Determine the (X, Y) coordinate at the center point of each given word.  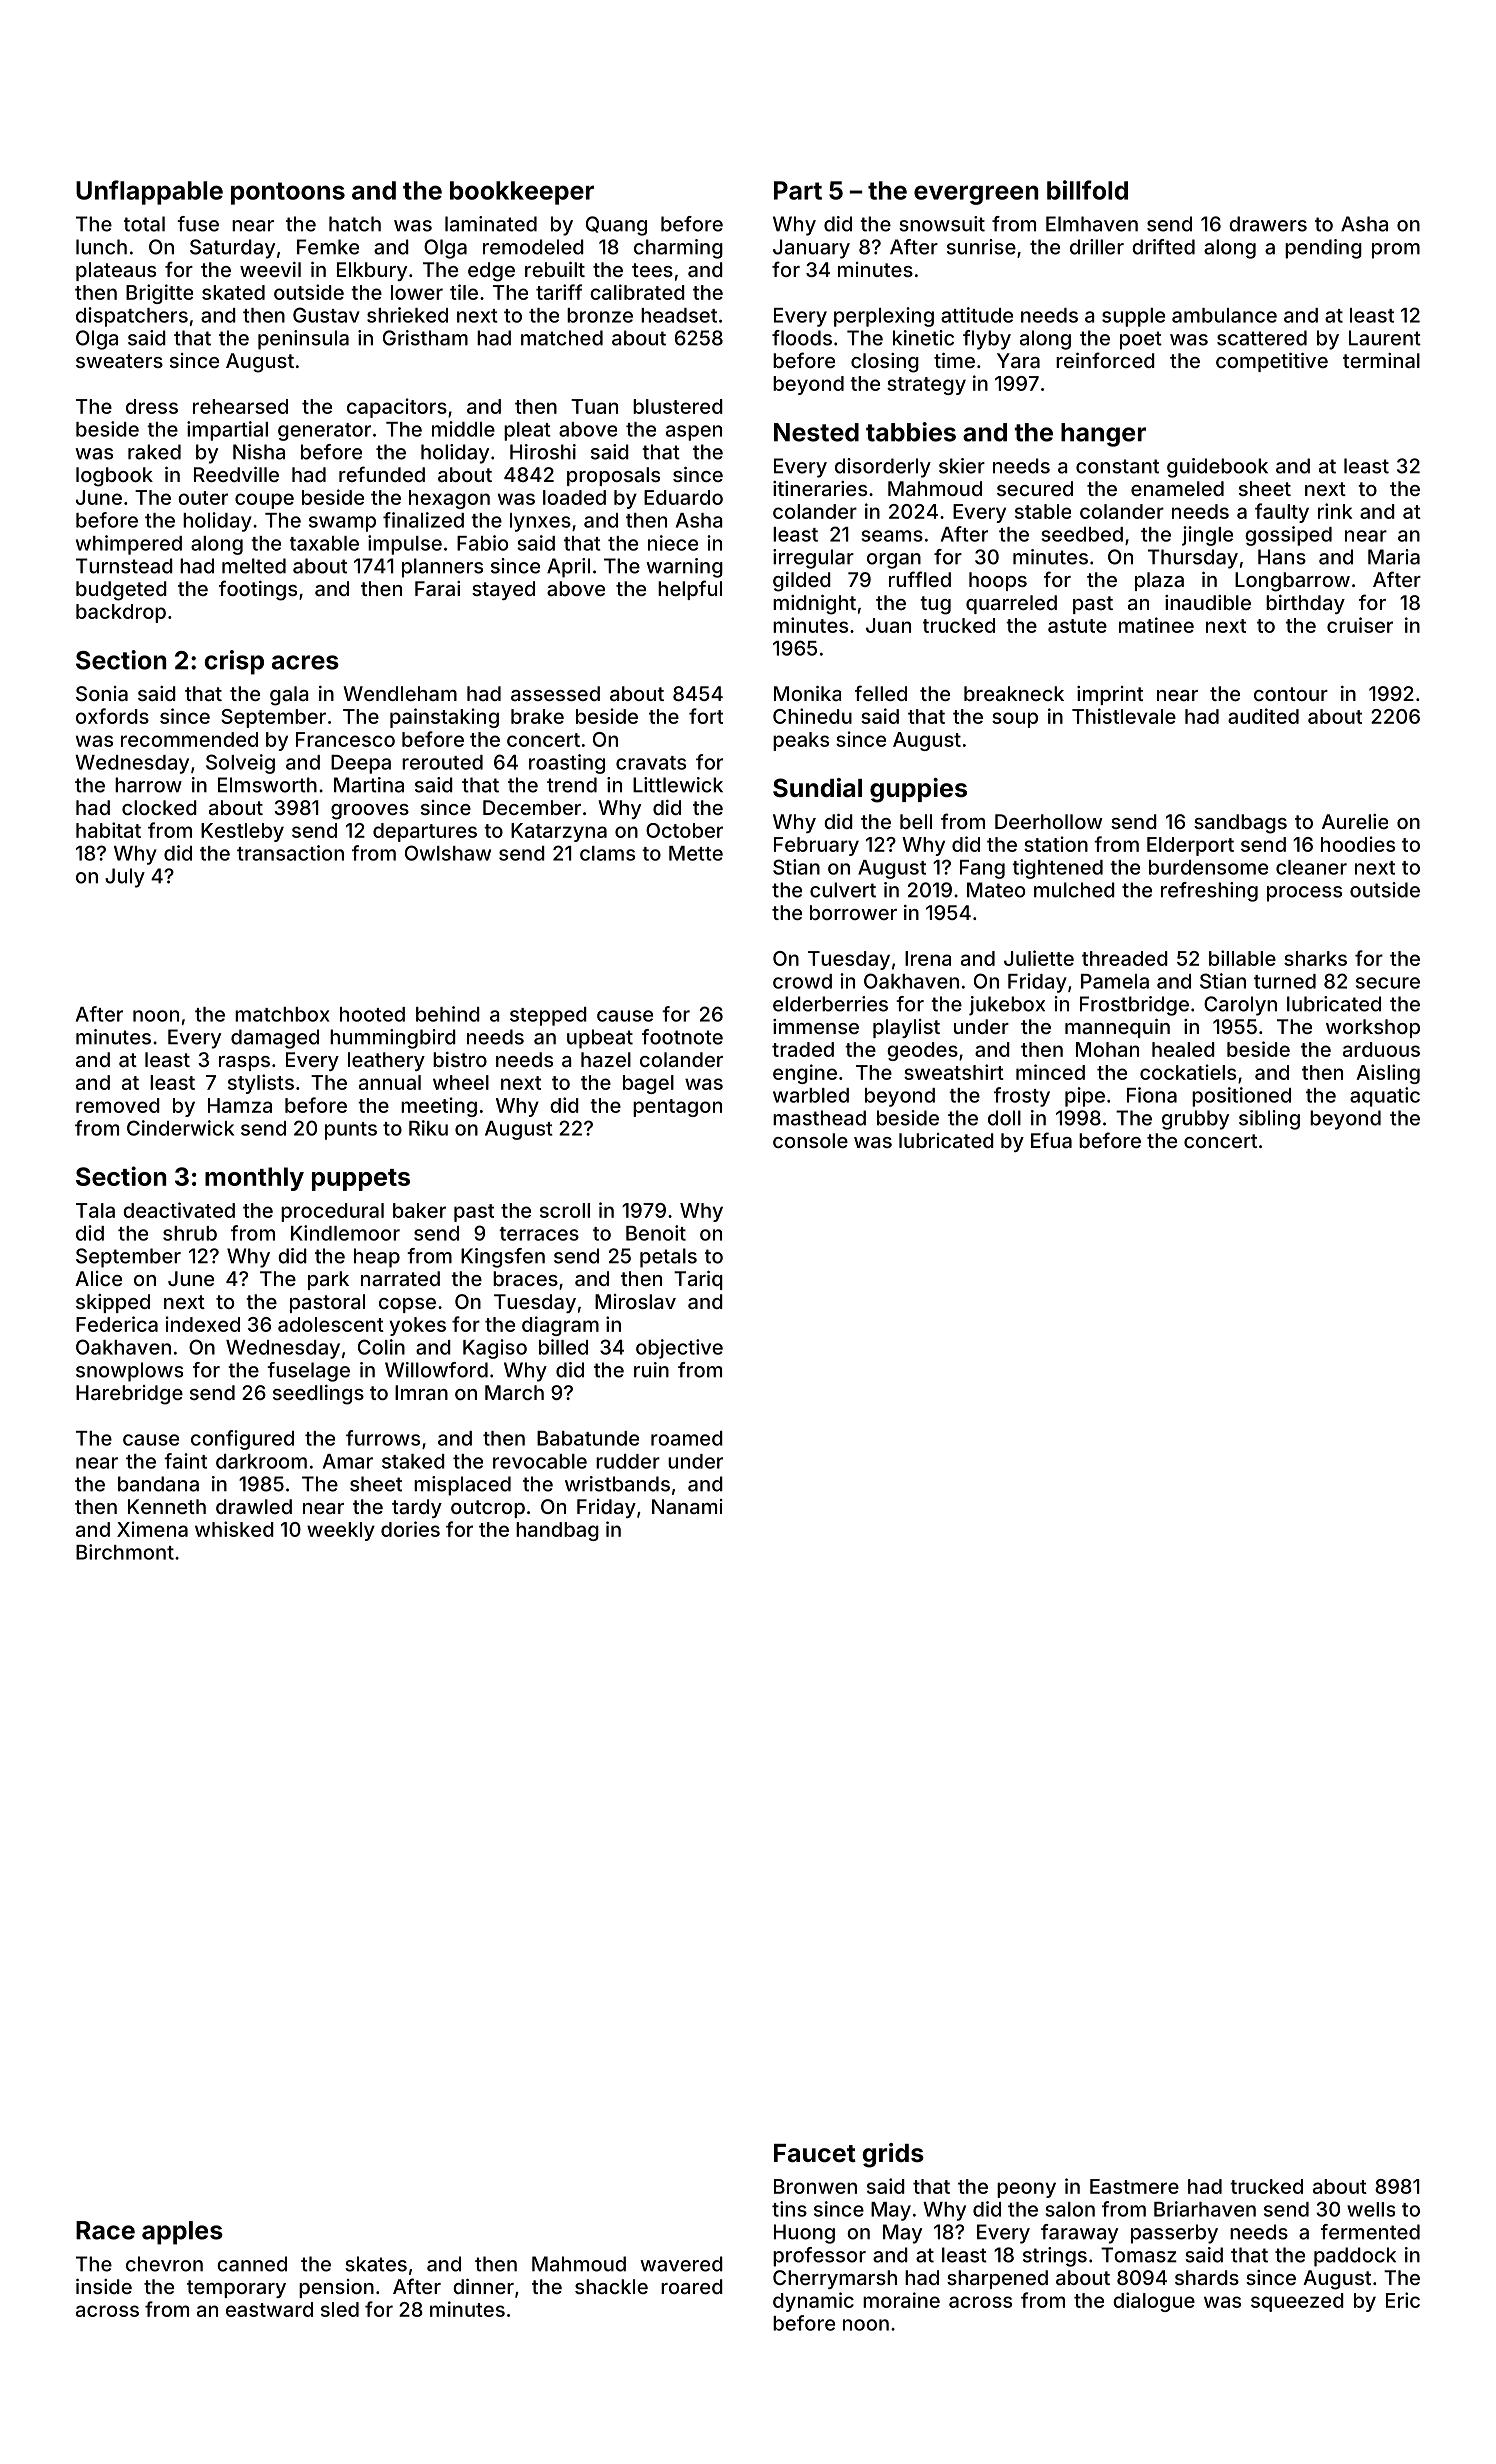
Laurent (1385, 338)
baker (419, 1210)
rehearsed (240, 406)
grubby (1195, 1120)
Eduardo (683, 497)
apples (182, 2233)
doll (1004, 1118)
